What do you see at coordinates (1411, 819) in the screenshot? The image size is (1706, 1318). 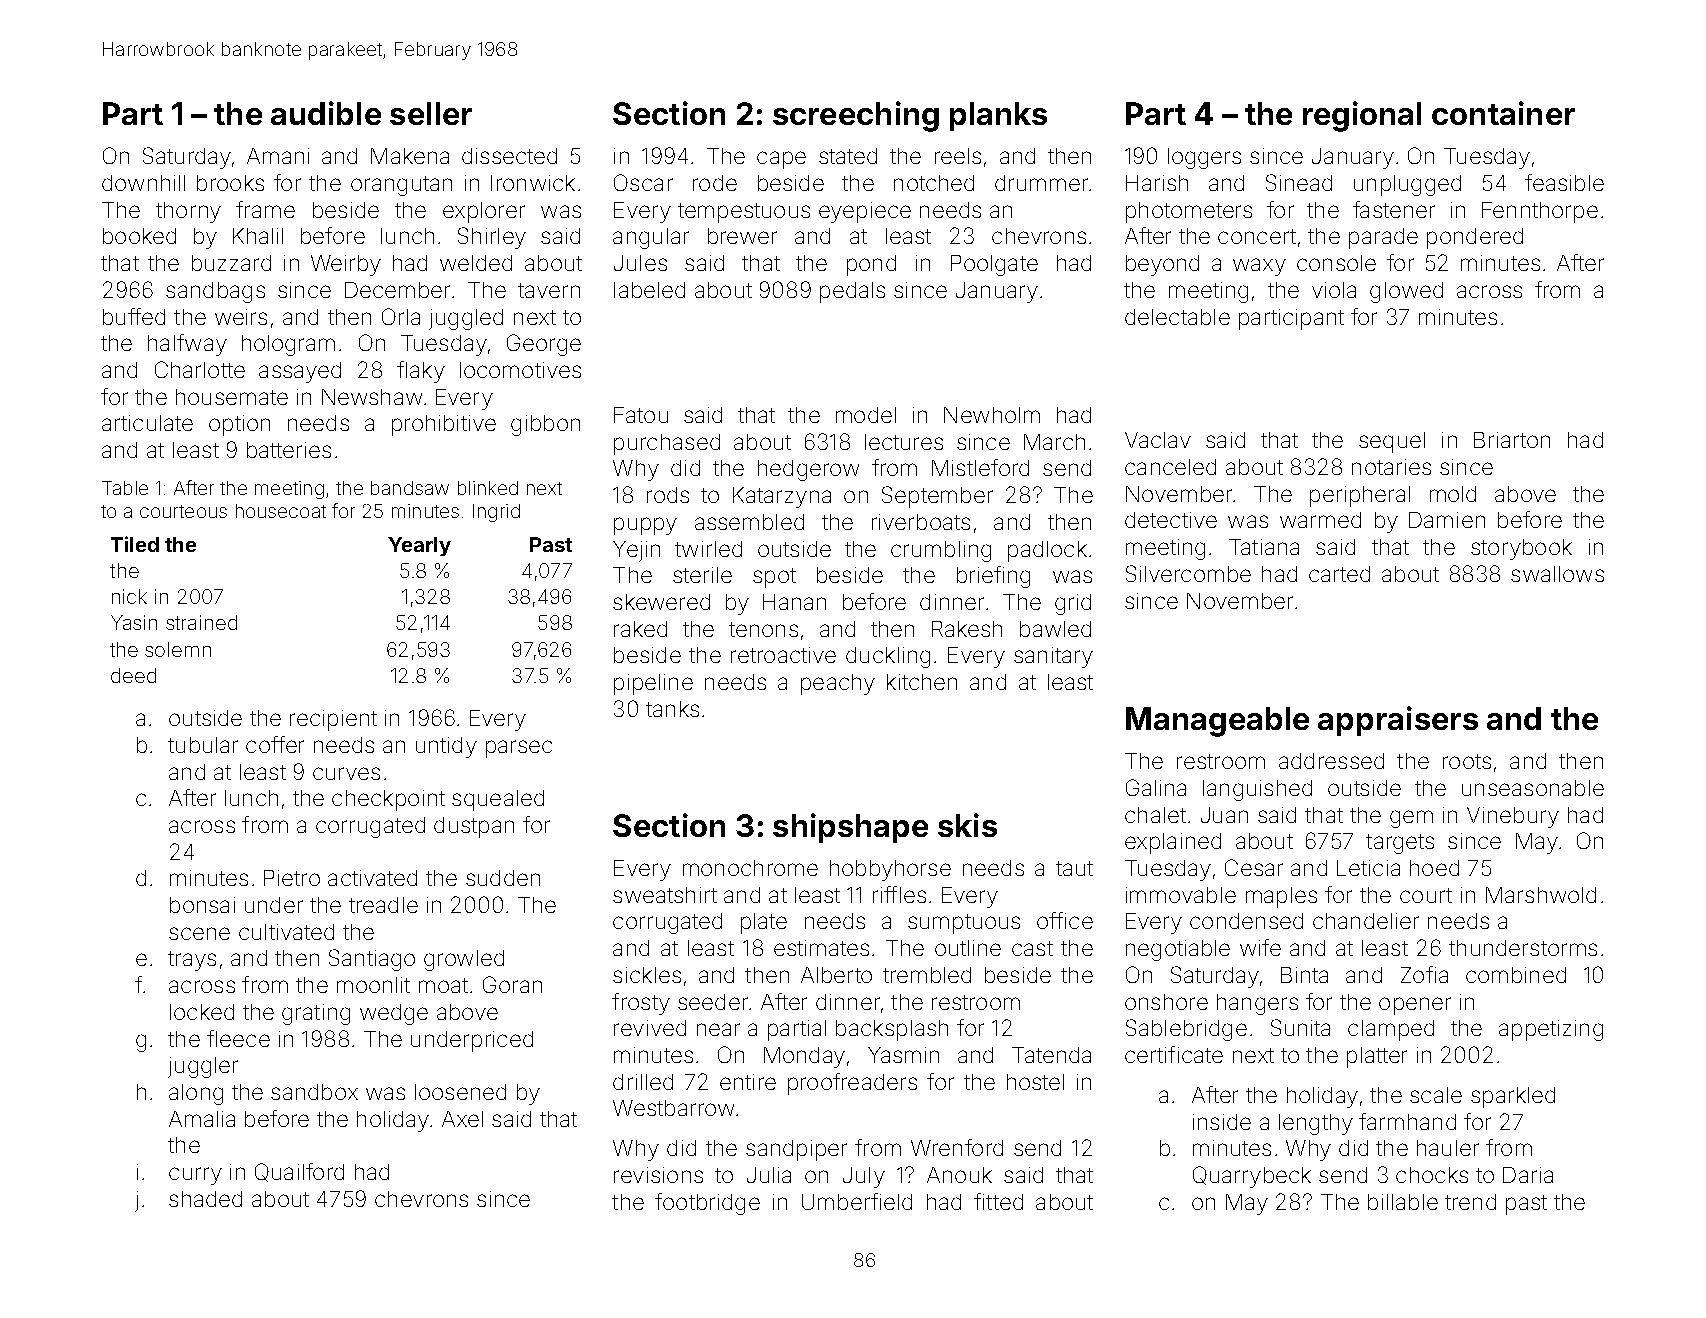 I see `gem` at bounding box center [1411, 819].
